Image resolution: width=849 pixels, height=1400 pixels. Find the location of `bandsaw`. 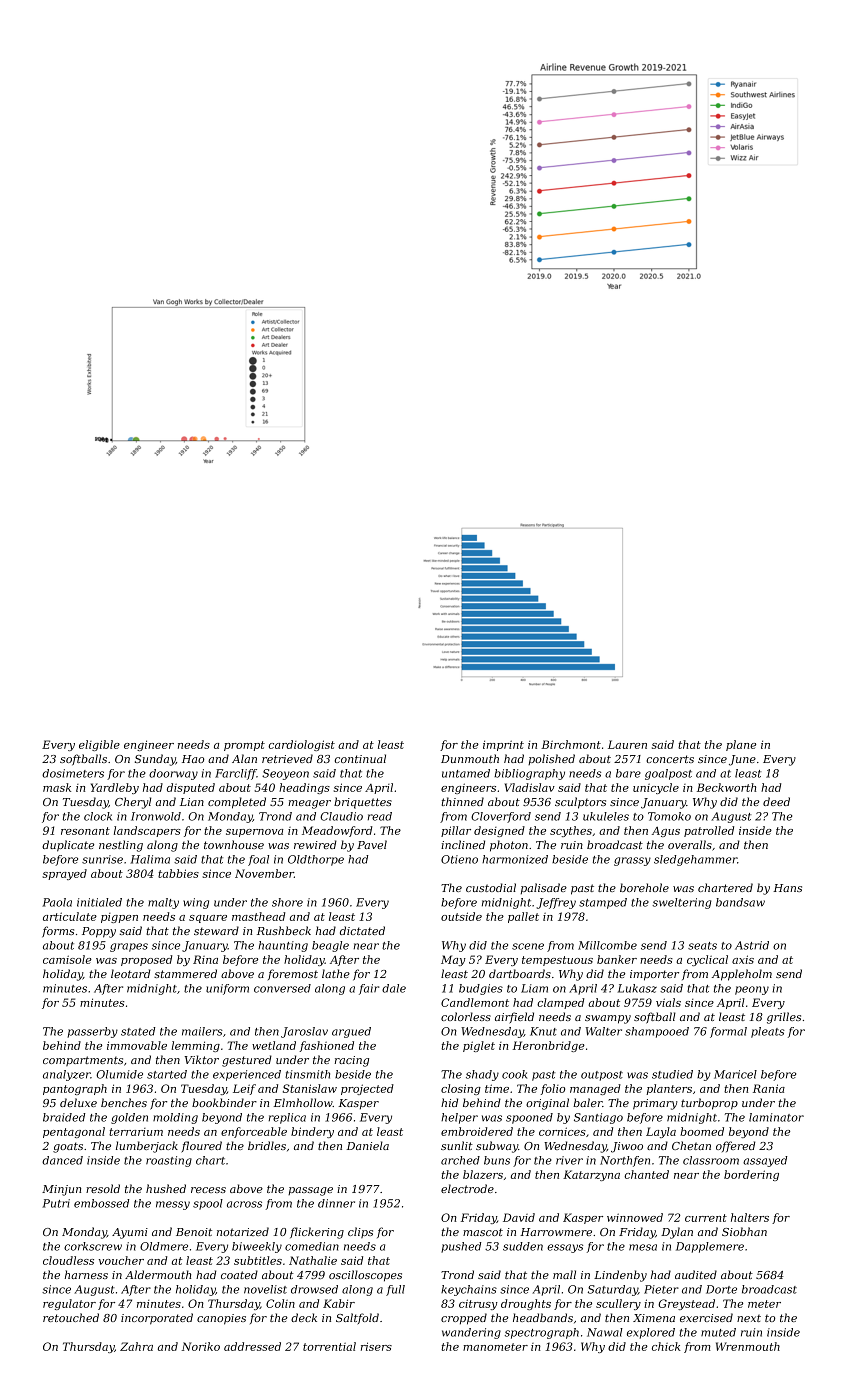

bandsaw is located at coordinates (740, 902).
